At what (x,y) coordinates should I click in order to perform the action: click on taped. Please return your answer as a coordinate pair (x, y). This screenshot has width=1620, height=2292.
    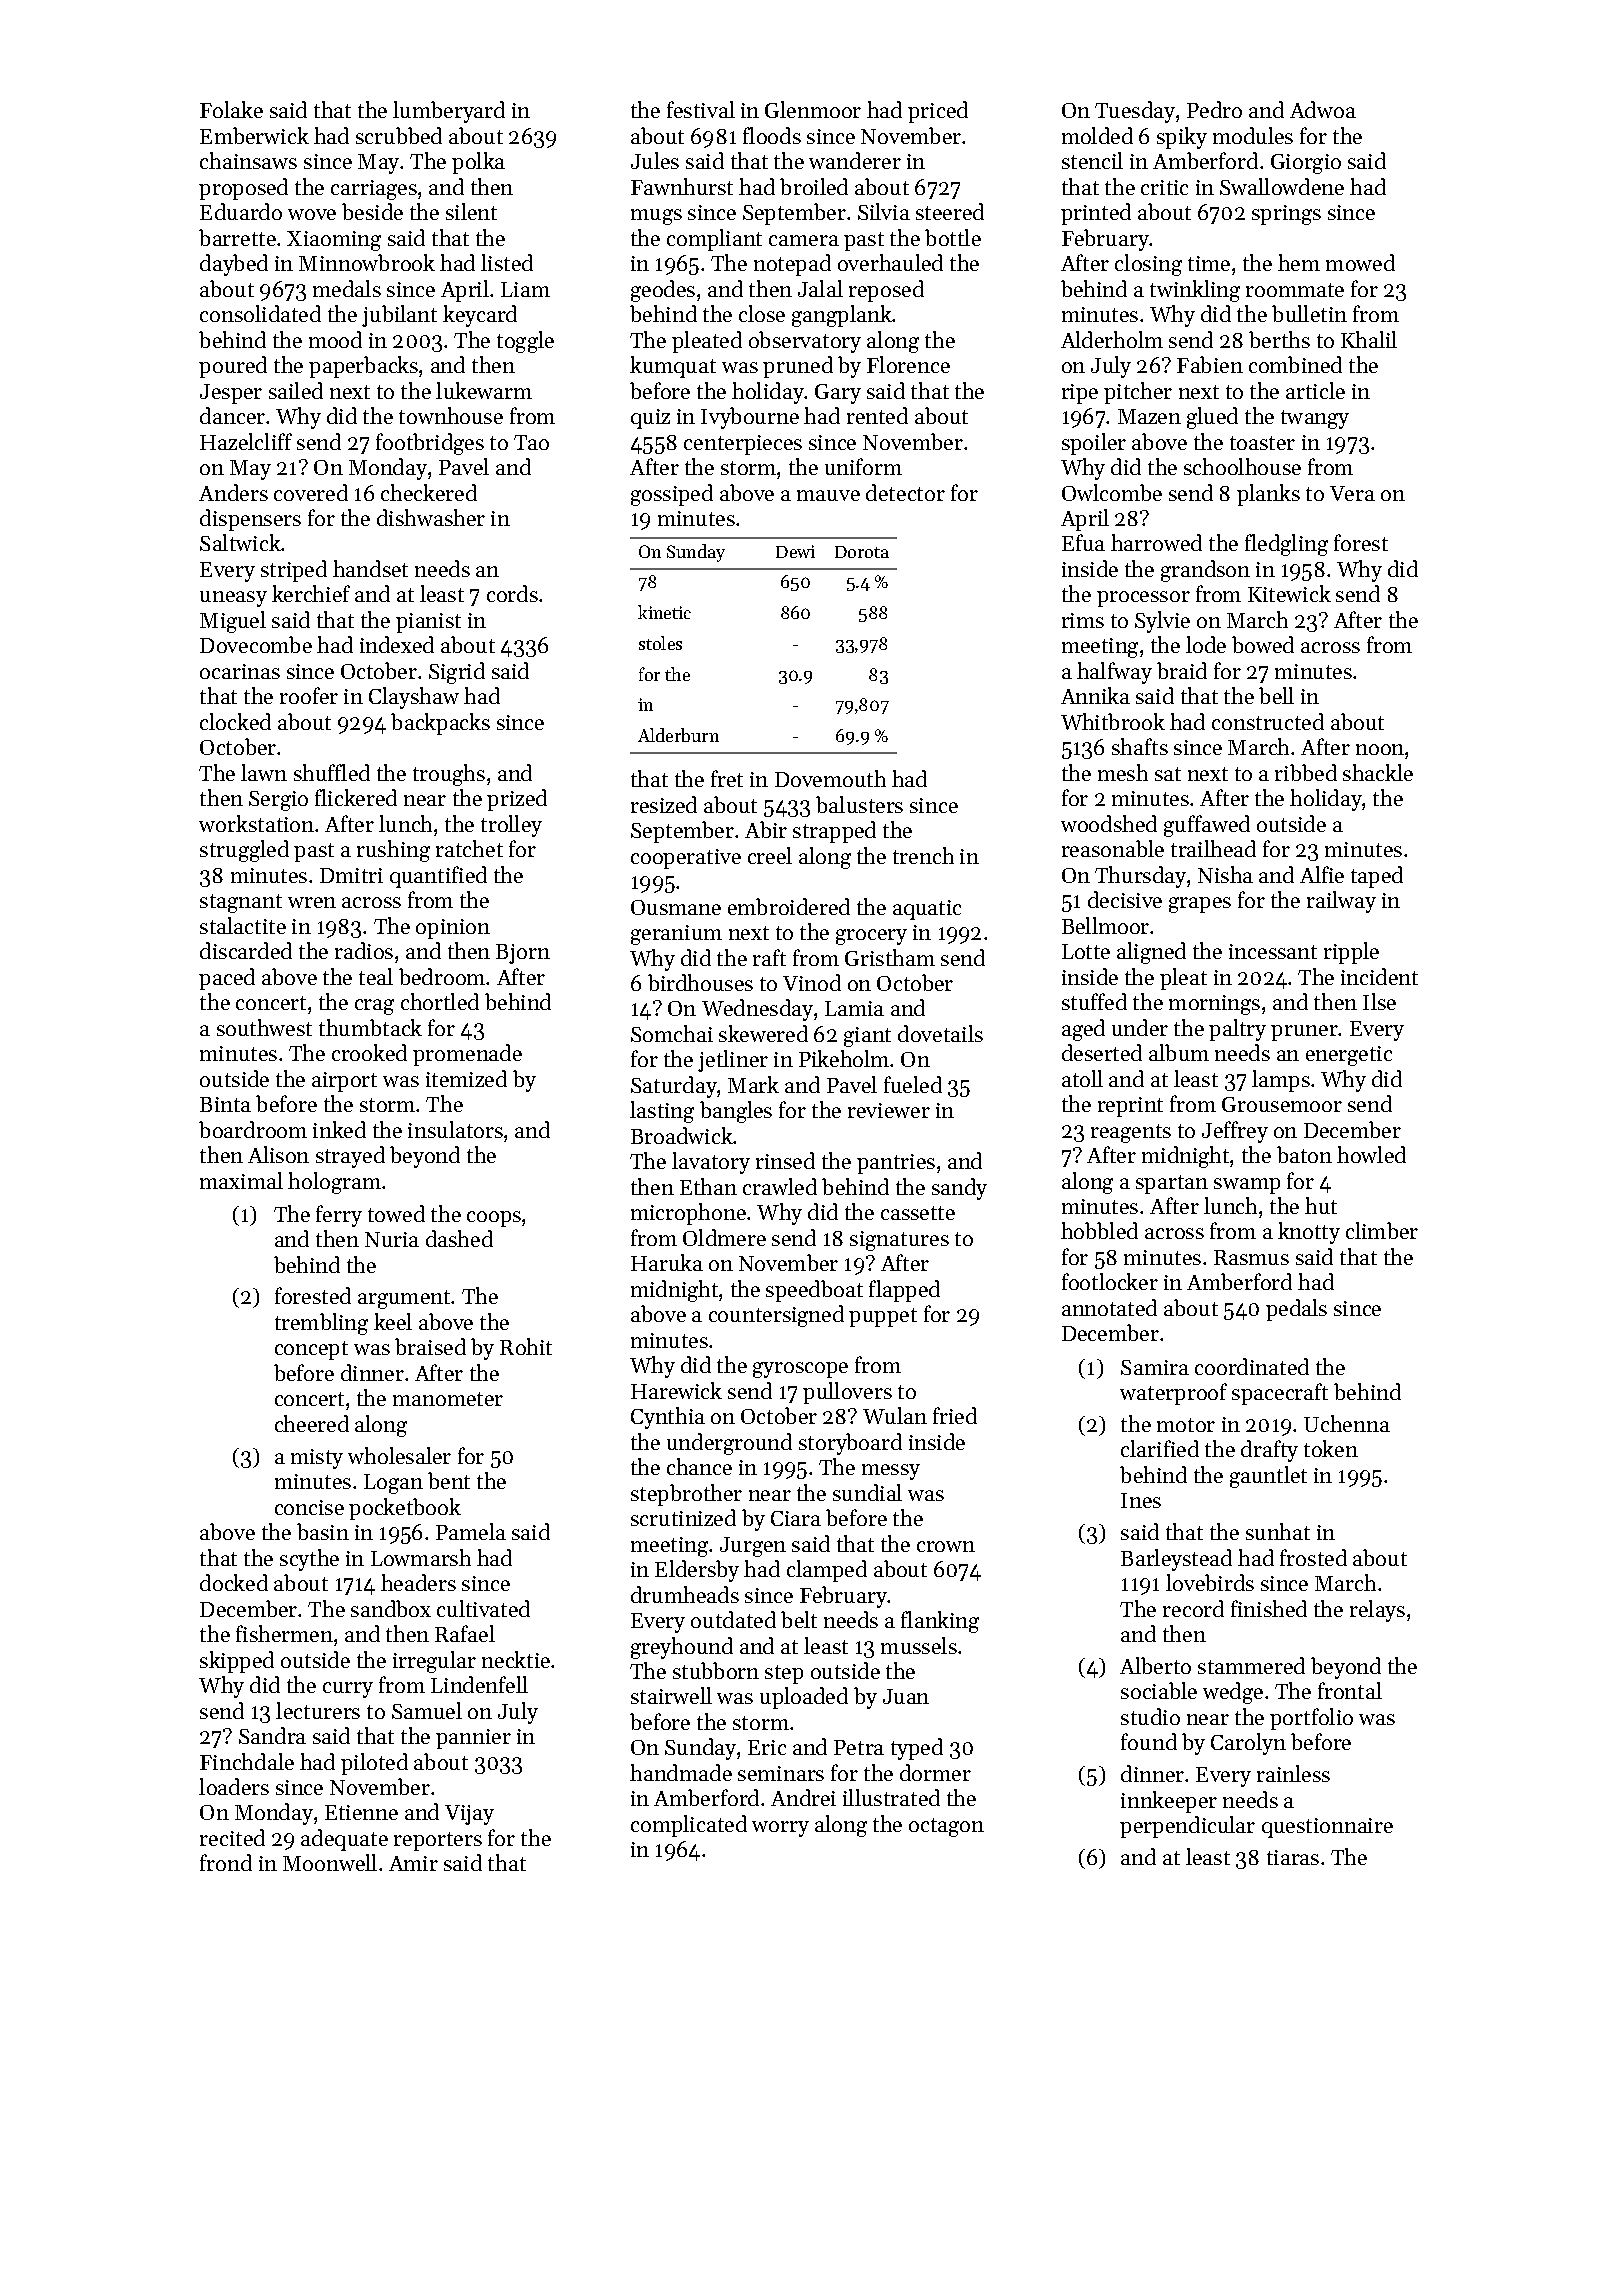
    Looking at the image, I should click on (1377, 877).
